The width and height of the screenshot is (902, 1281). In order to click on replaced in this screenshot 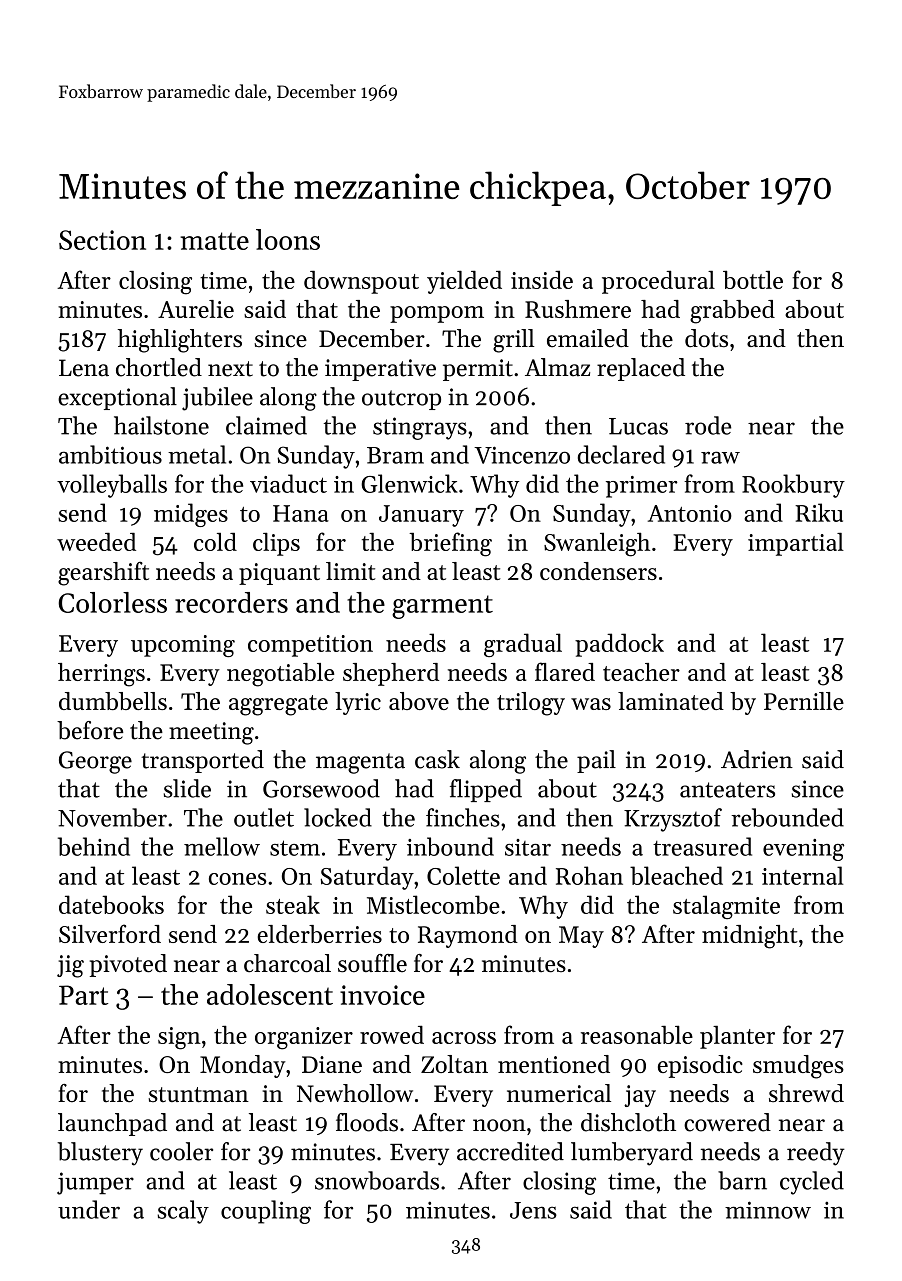, I will do `click(641, 369)`.
